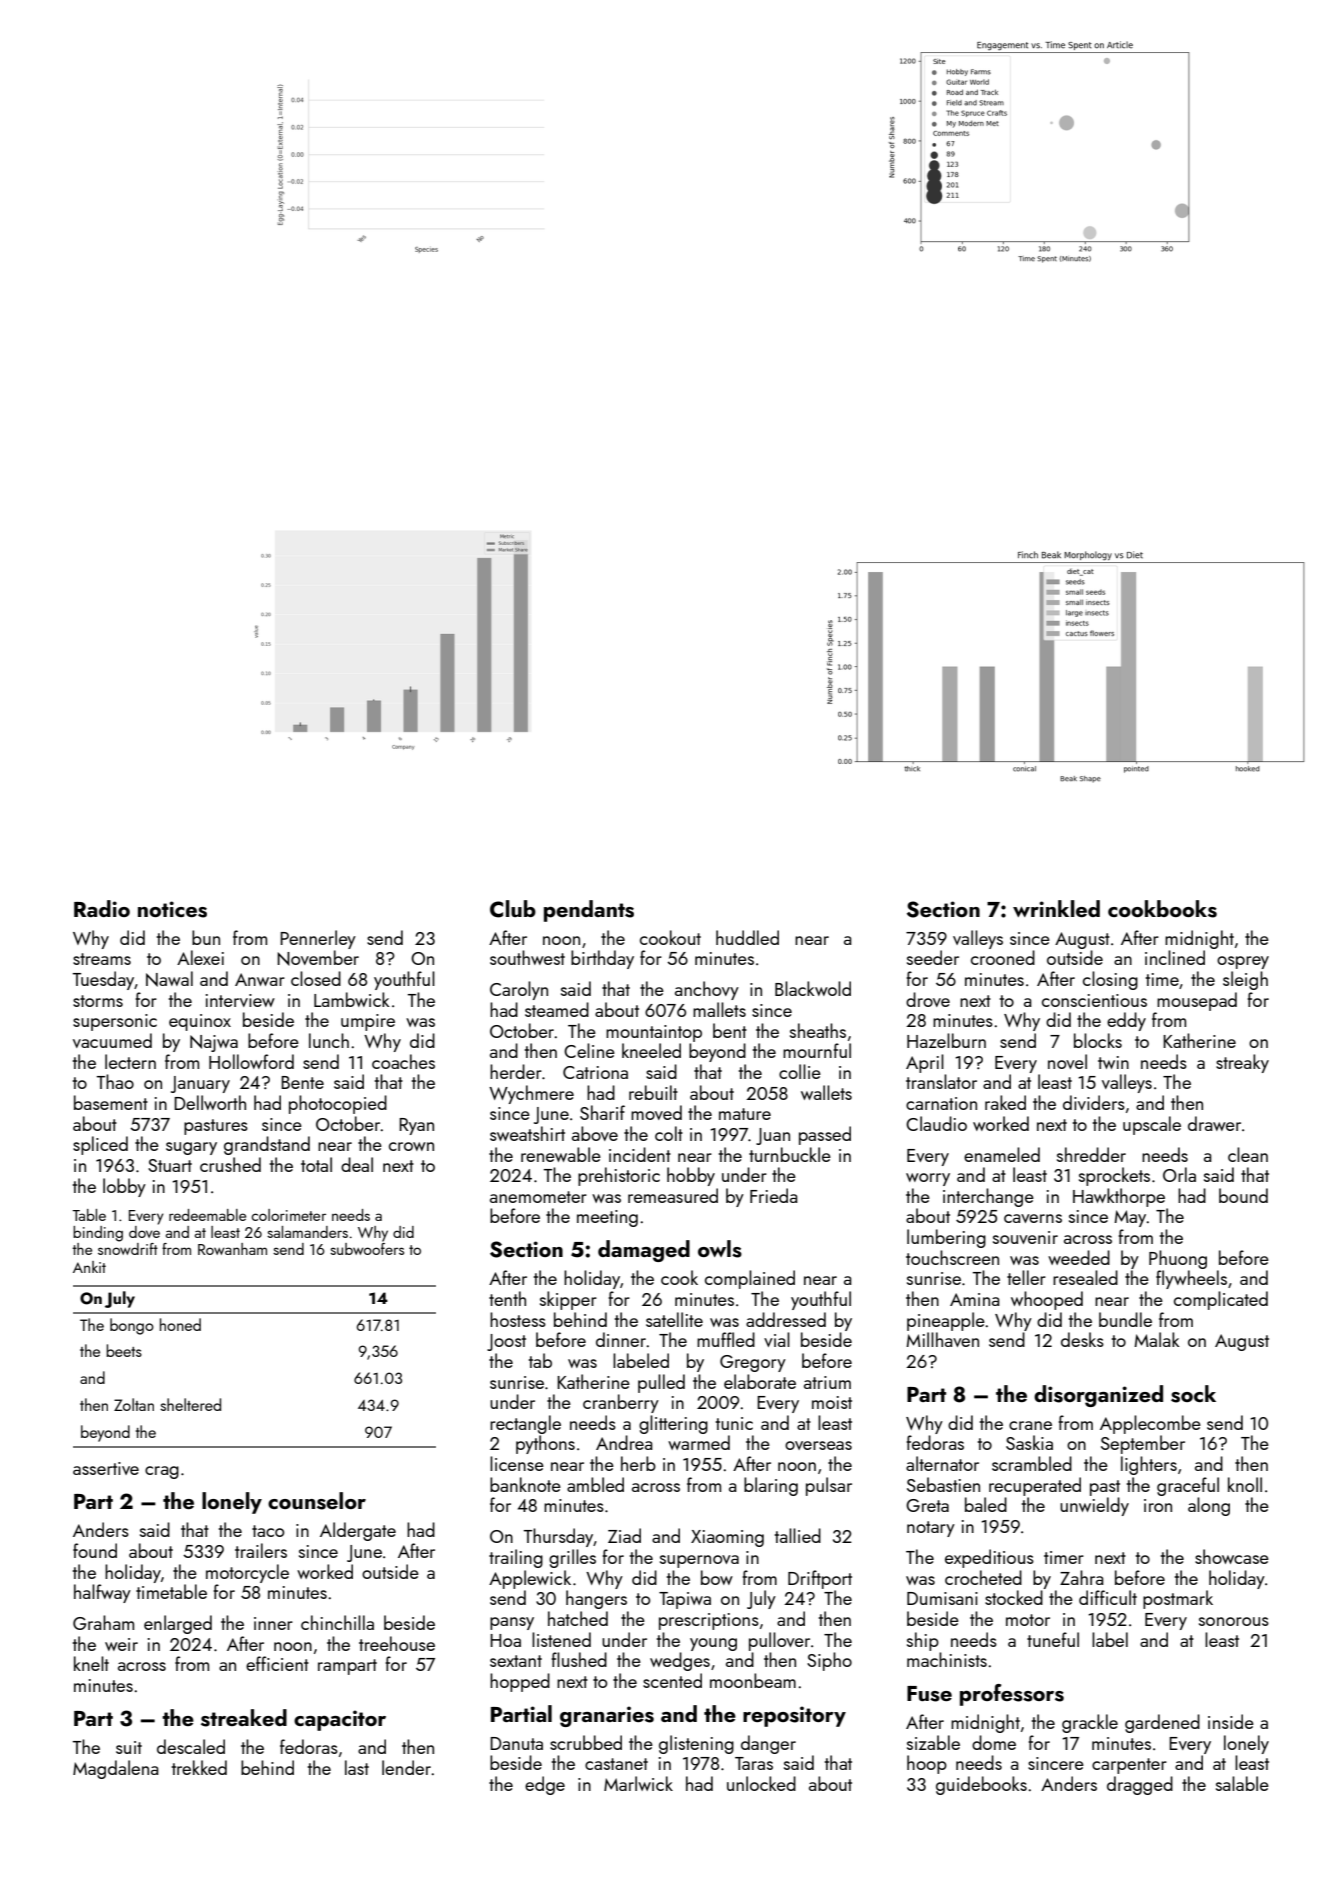 Image resolution: width=1342 pixels, height=1898 pixels. What do you see at coordinates (538, 1197) in the screenshot?
I see `anemometer` at bounding box center [538, 1197].
